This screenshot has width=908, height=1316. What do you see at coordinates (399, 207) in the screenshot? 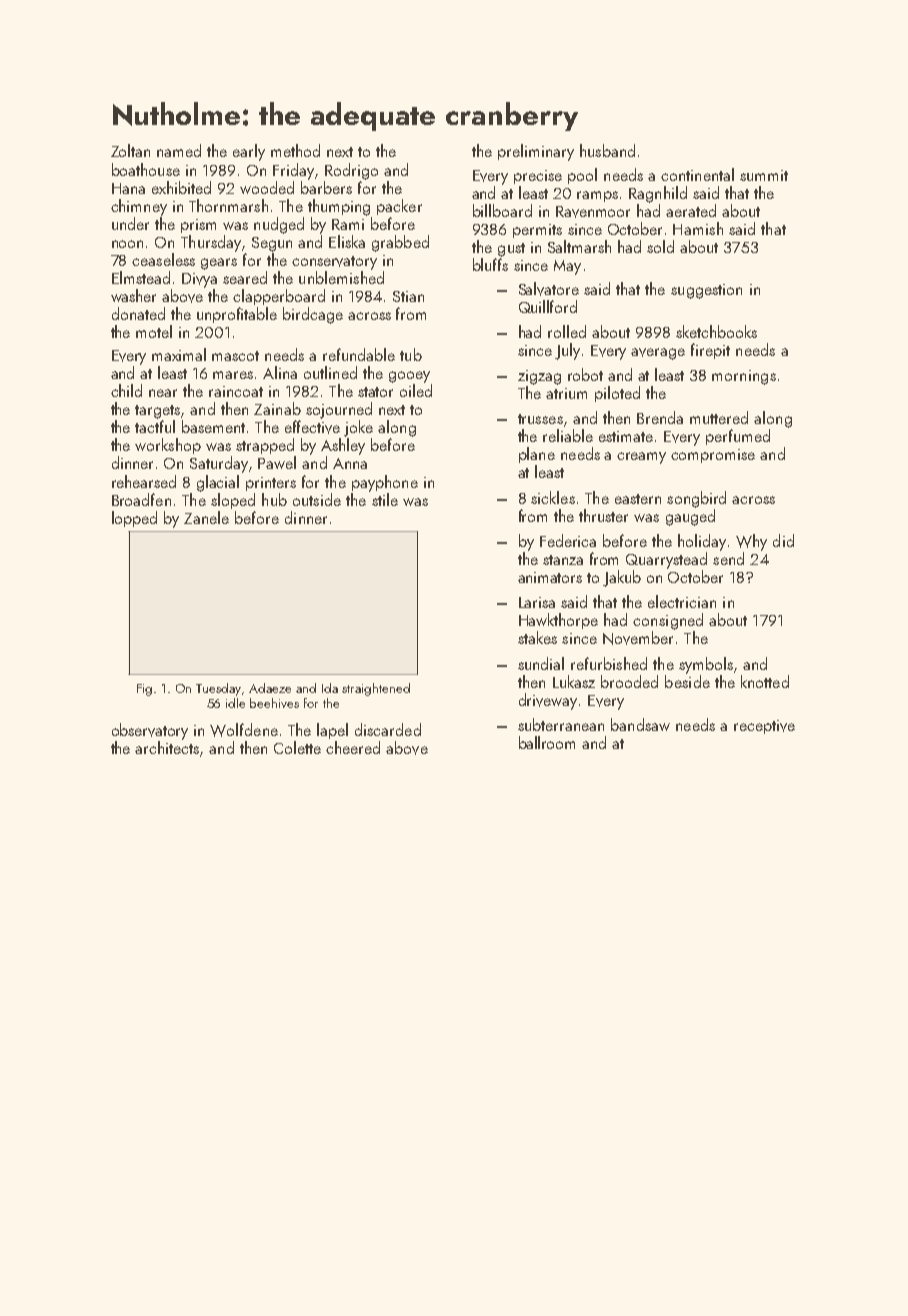
I see `packer` at bounding box center [399, 207].
